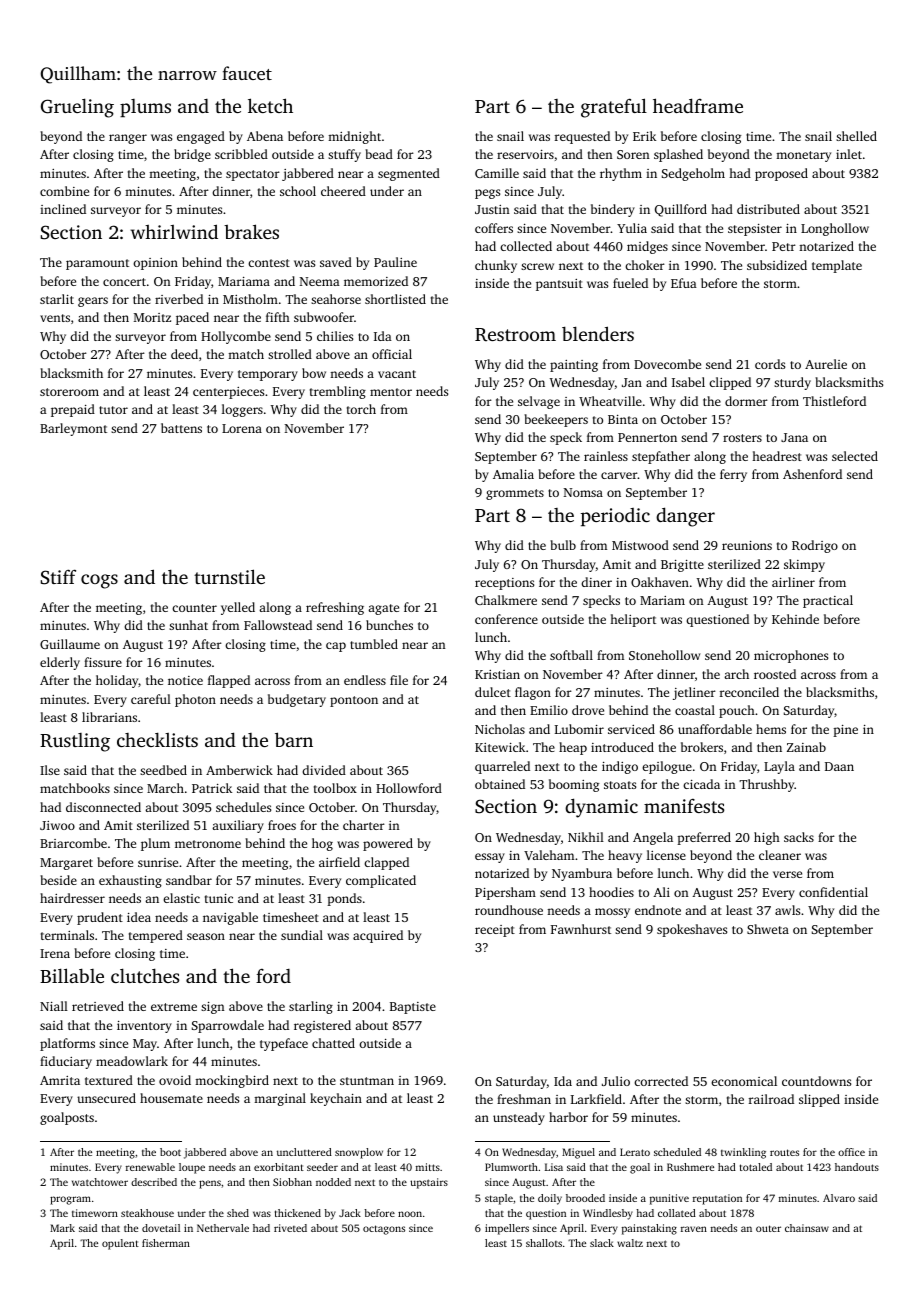 This document has height=1308, width=924. Describe the element at coordinates (581, 929) in the document. I see `Fawnhurst` at that location.
